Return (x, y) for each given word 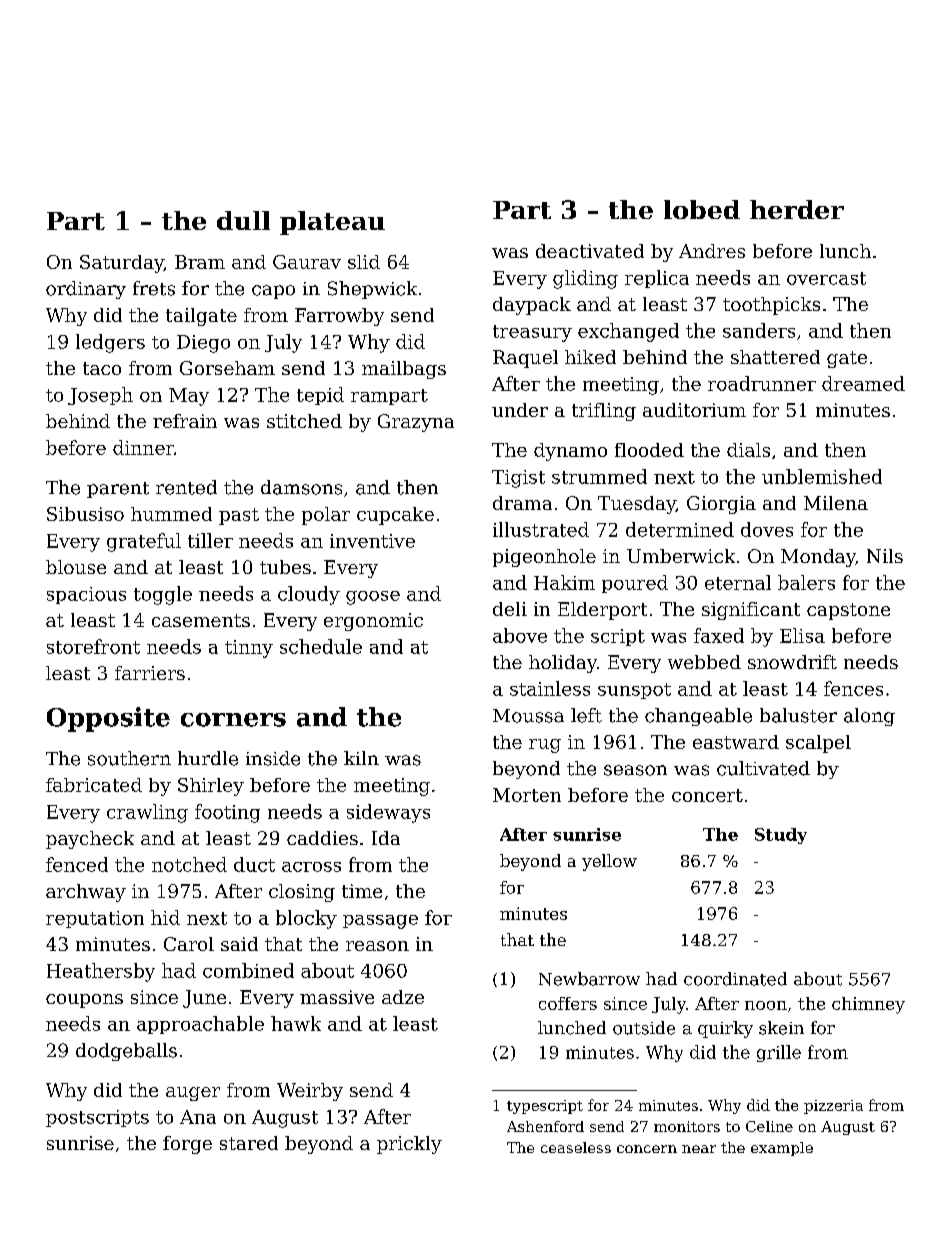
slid (364, 262)
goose (373, 598)
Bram (200, 262)
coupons (84, 1001)
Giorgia (721, 505)
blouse (76, 567)
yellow (609, 862)
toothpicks (771, 306)
